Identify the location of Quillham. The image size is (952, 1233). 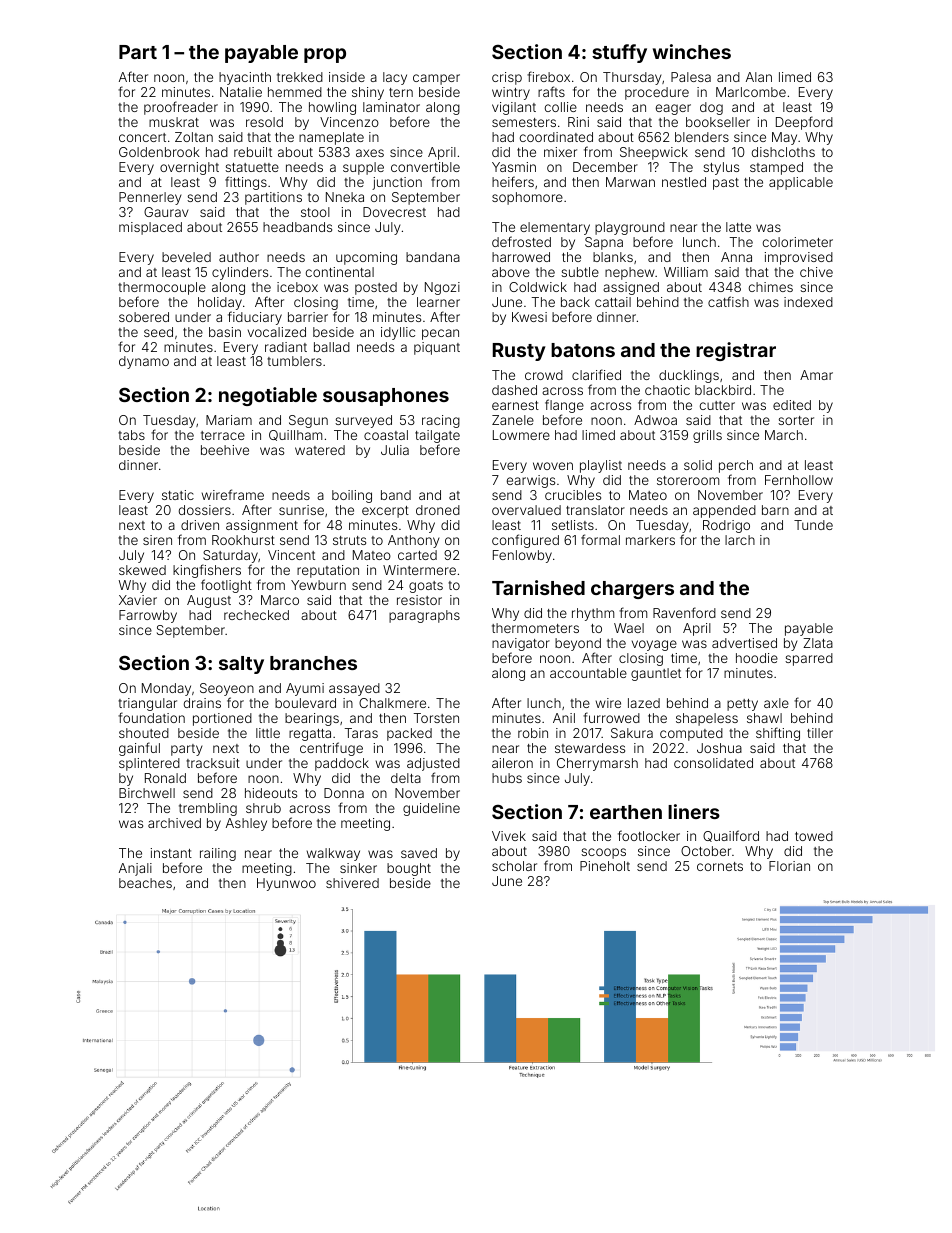
(295, 435).
